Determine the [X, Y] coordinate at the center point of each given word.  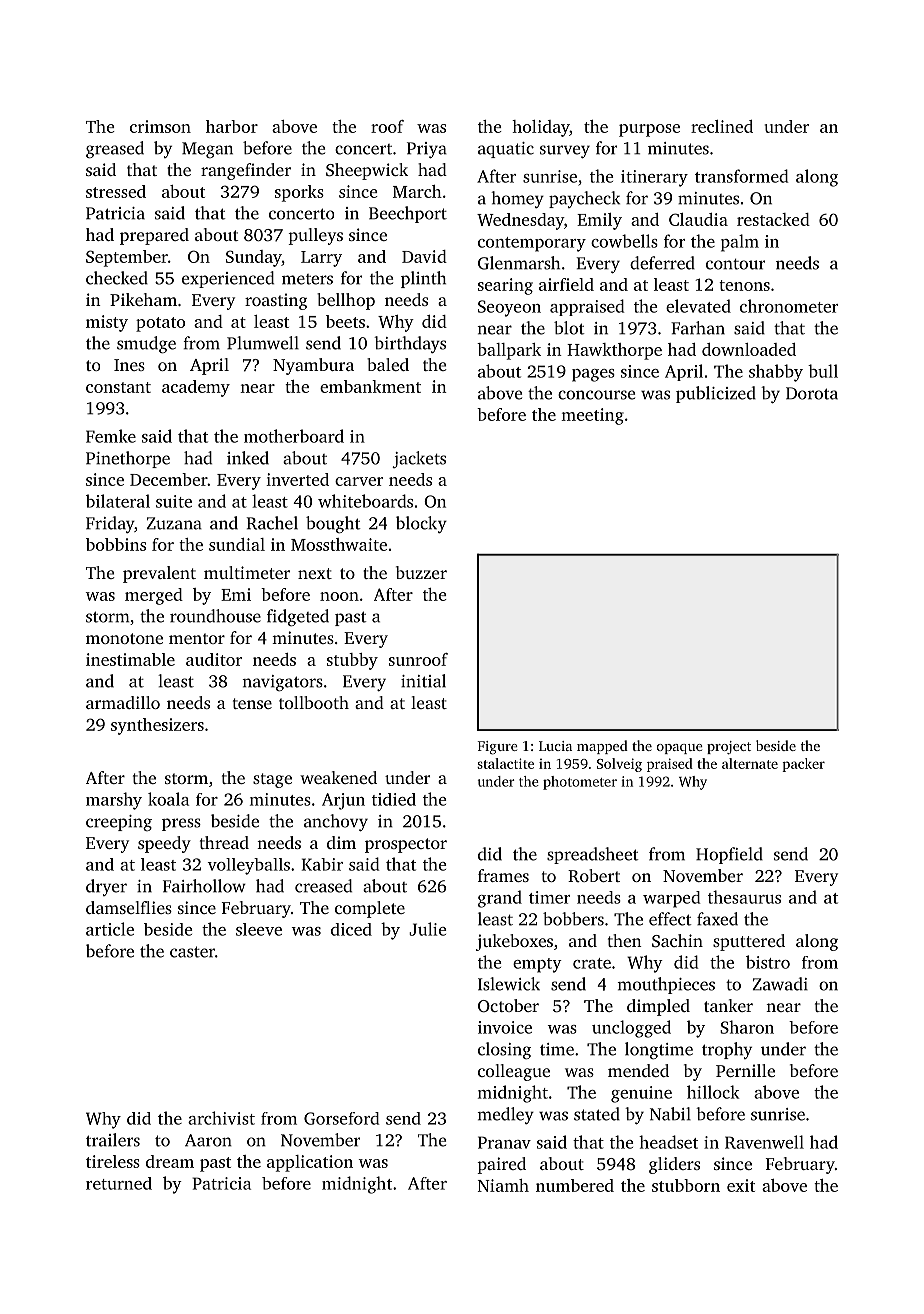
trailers [113, 1140]
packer [803, 765]
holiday [540, 128]
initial [423, 681]
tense [252, 703]
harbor [232, 126]
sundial [237, 544]
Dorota [812, 393]
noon [339, 596]
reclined [722, 126]
